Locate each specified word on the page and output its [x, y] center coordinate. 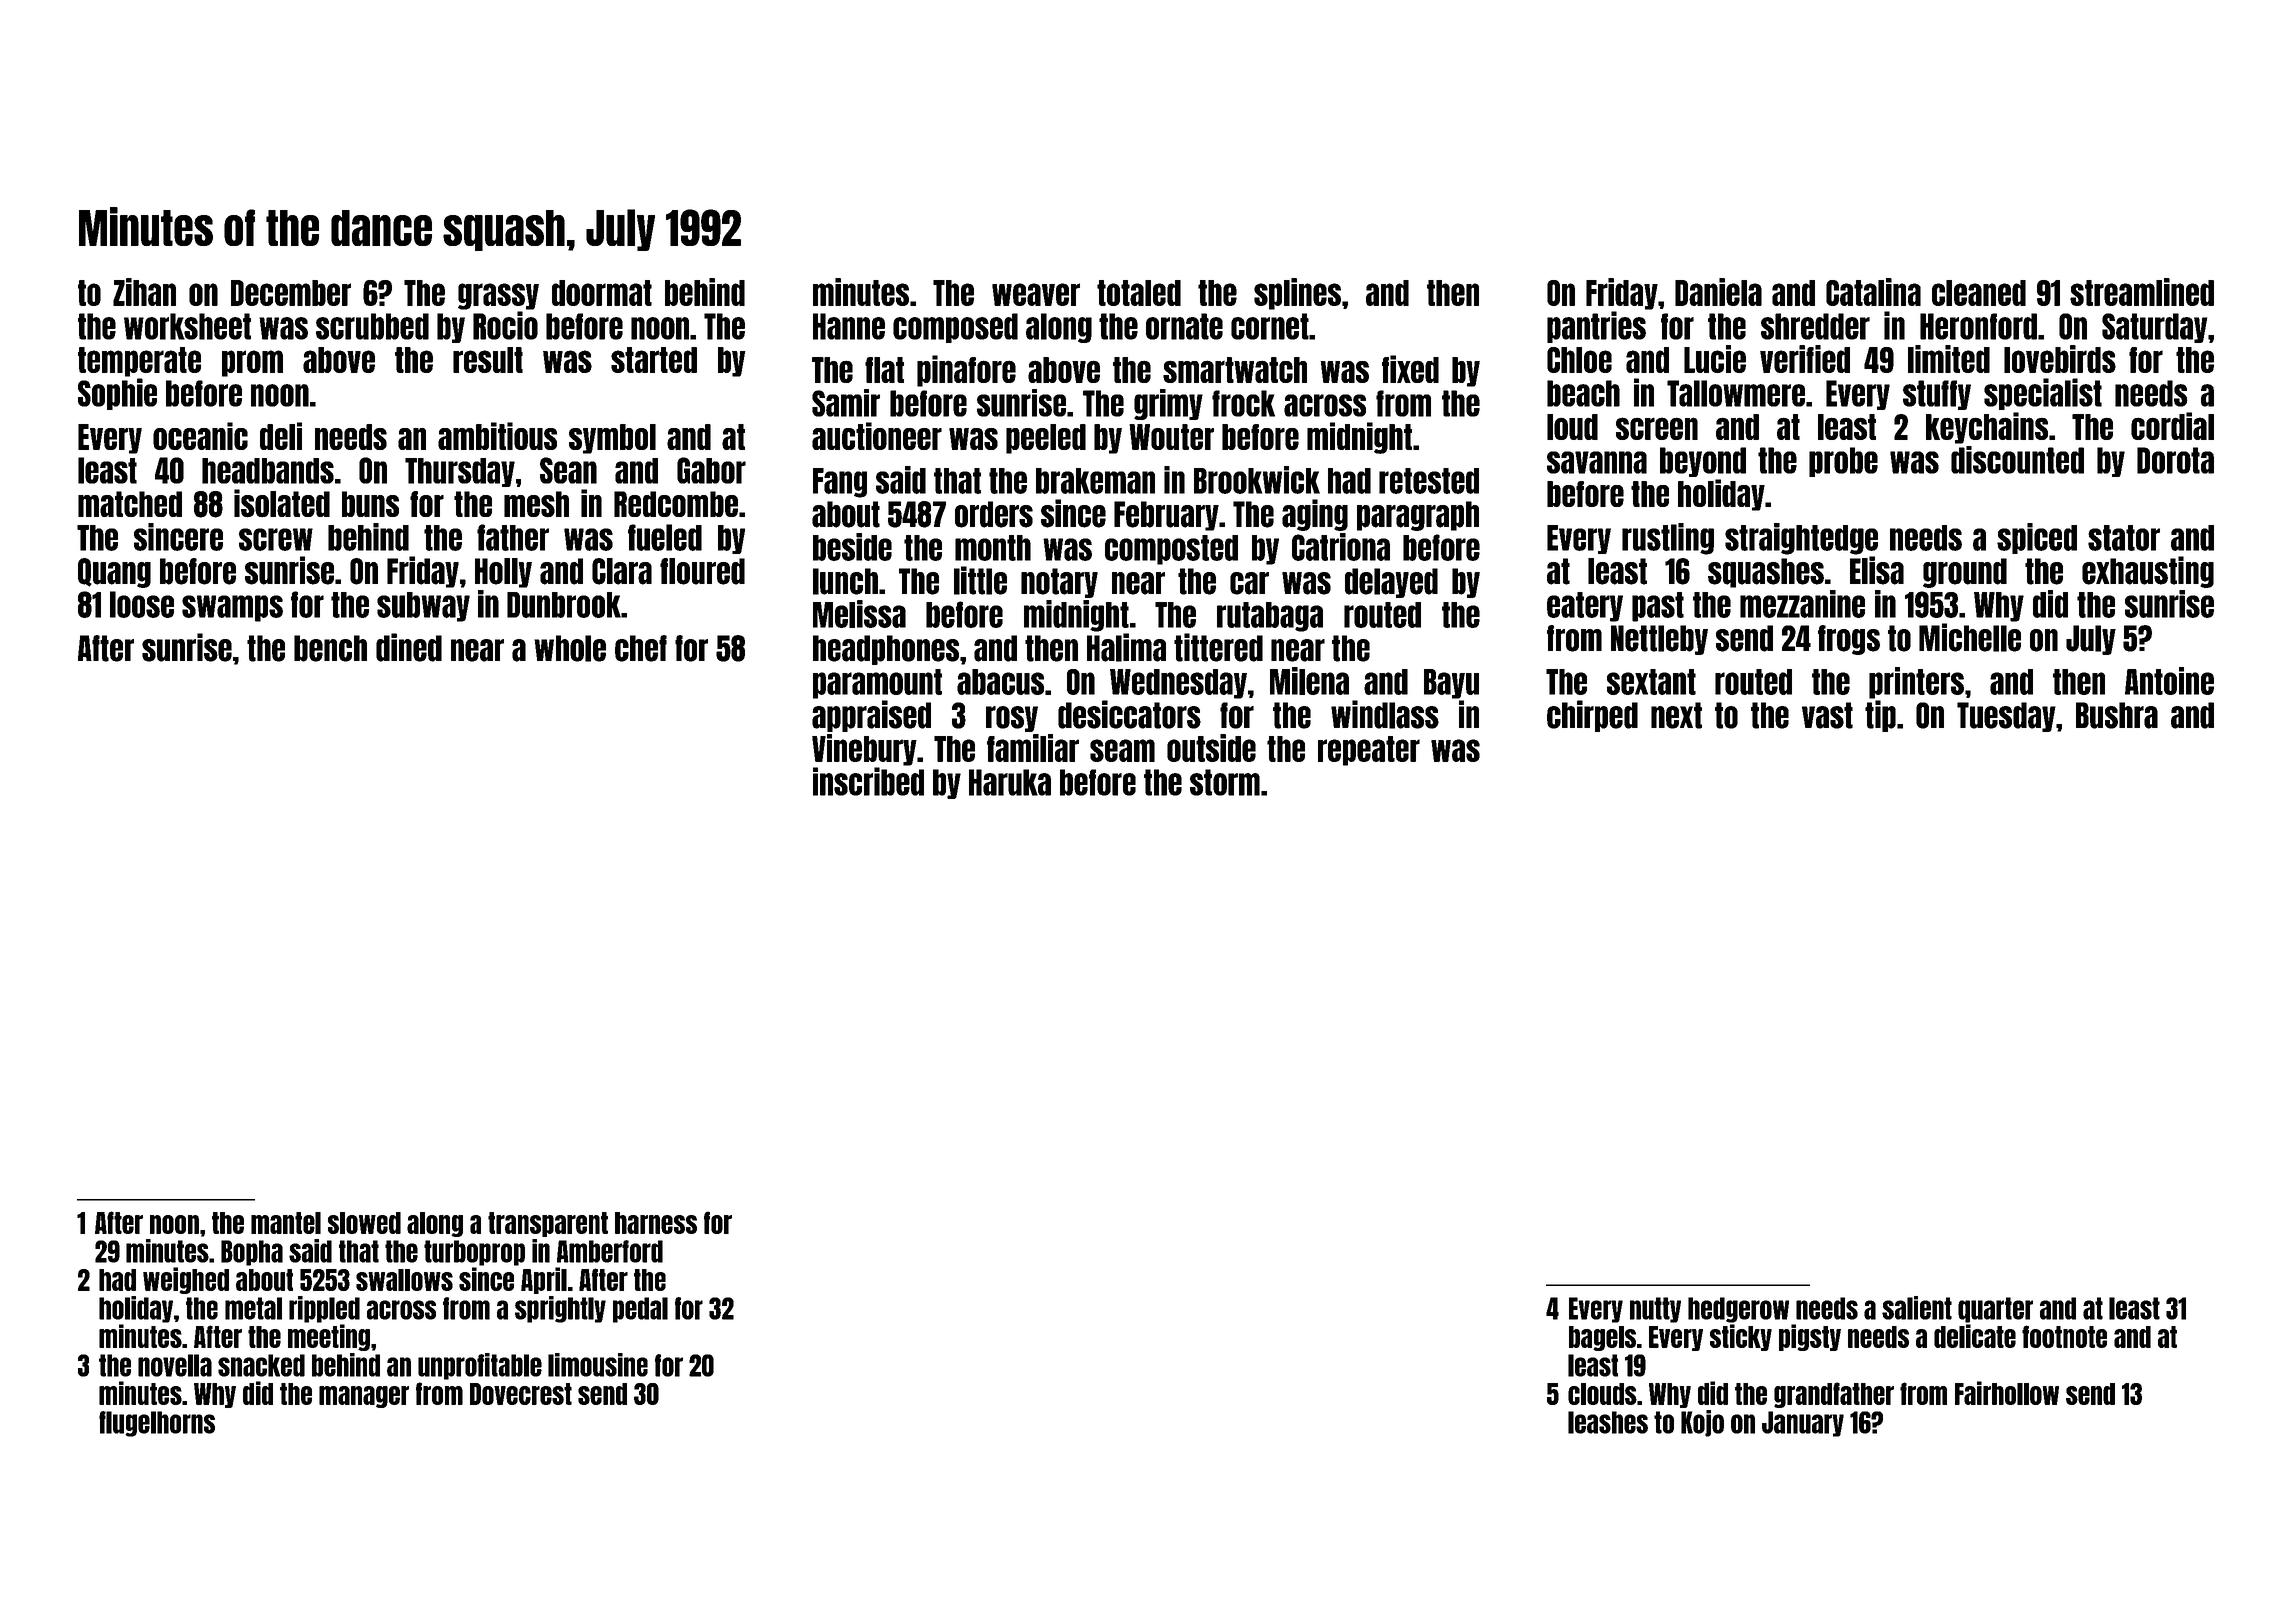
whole [570, 648]
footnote [2064, 1336]
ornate [1184, 326]
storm [1225, 782]
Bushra [2117, 715]
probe [1843, 462]
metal [253, 1308]
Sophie [117, 394]
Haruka [1010, 782]
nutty [1655, 1310]
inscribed [868, 781]
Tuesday [2006, 717]
